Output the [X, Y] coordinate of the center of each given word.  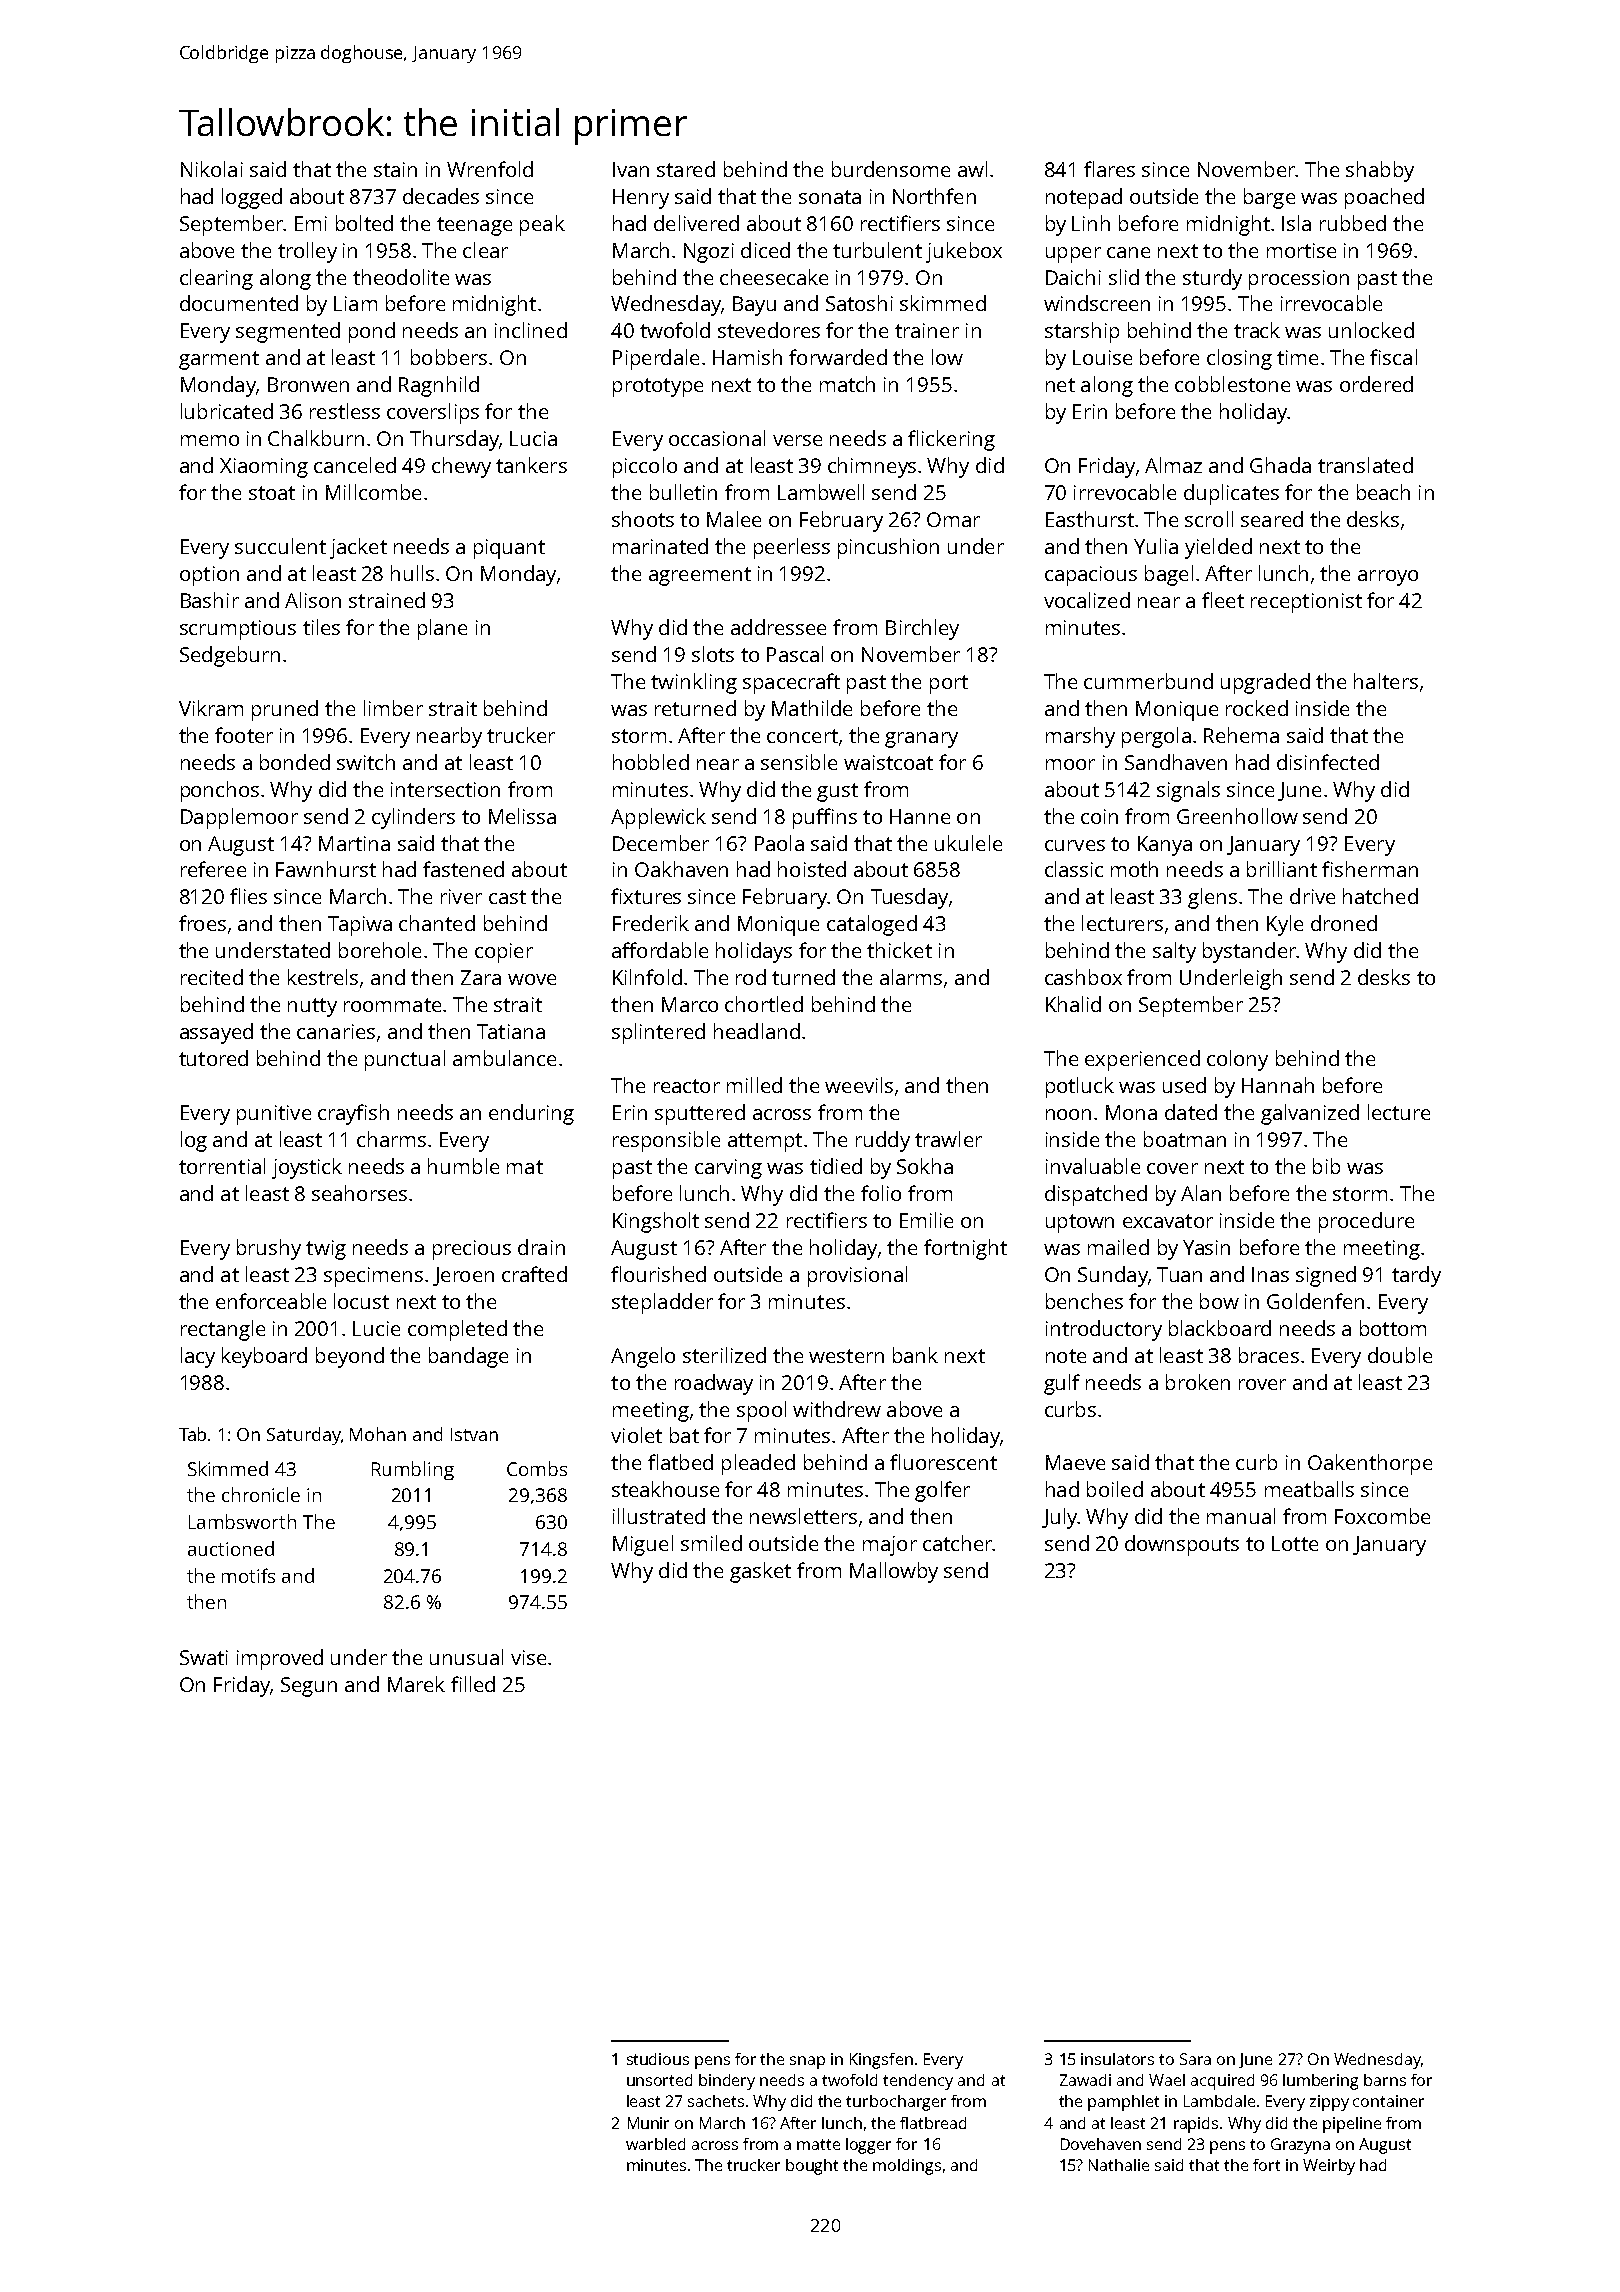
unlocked [1371, 330]
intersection [445, 789]
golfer [942, 1491]
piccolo [645, 467]
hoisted [812, 869]
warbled [655, 2144]
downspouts [1182, 1545]
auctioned [231, 1548]
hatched [1380, 896]
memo [210, 440]
